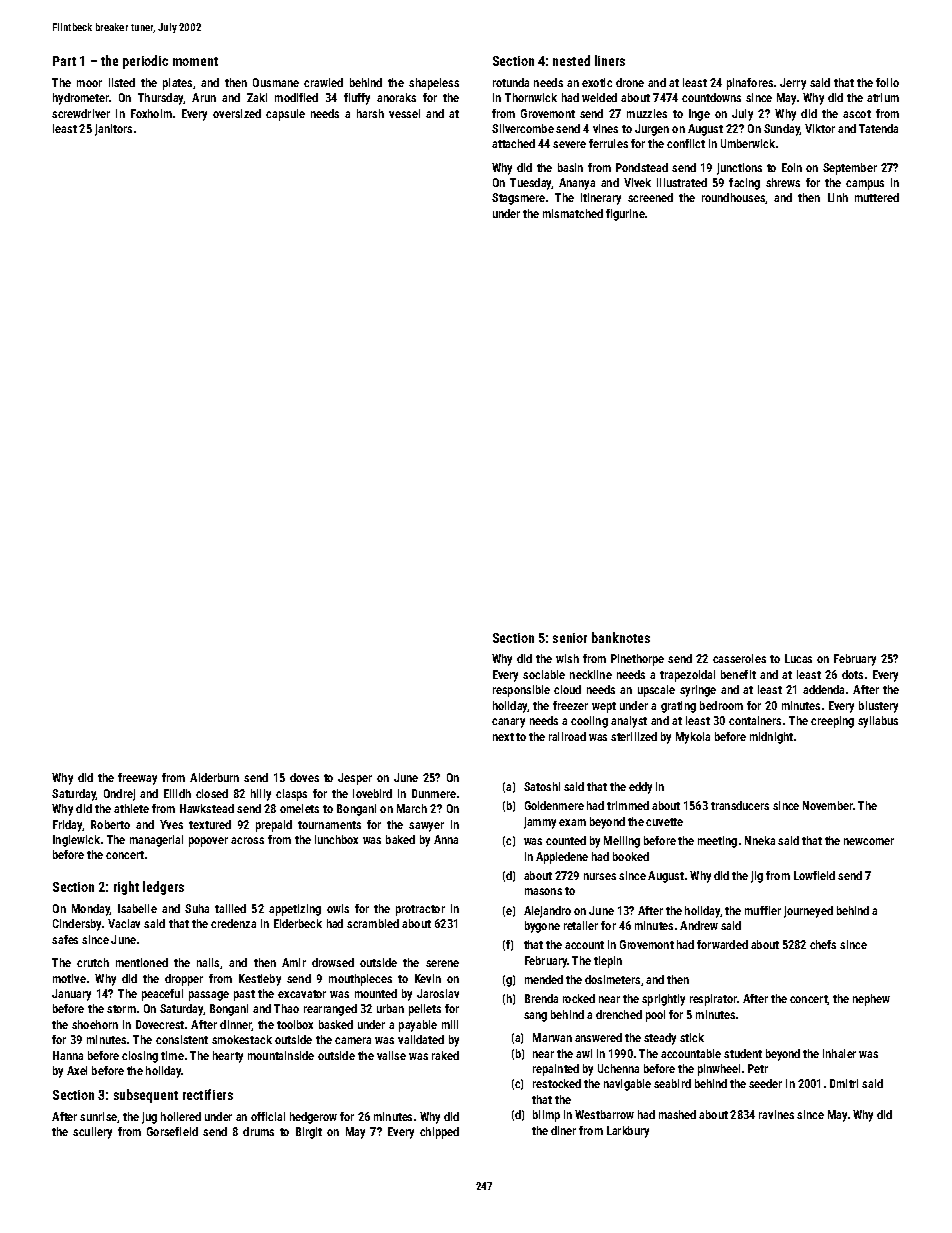 Image resolution: width=952 pixels, height=1233 pixels. What do you see at coordinates (771, 738) in the screenshot?
I see `midnight` at bounding box center [771, 738].
